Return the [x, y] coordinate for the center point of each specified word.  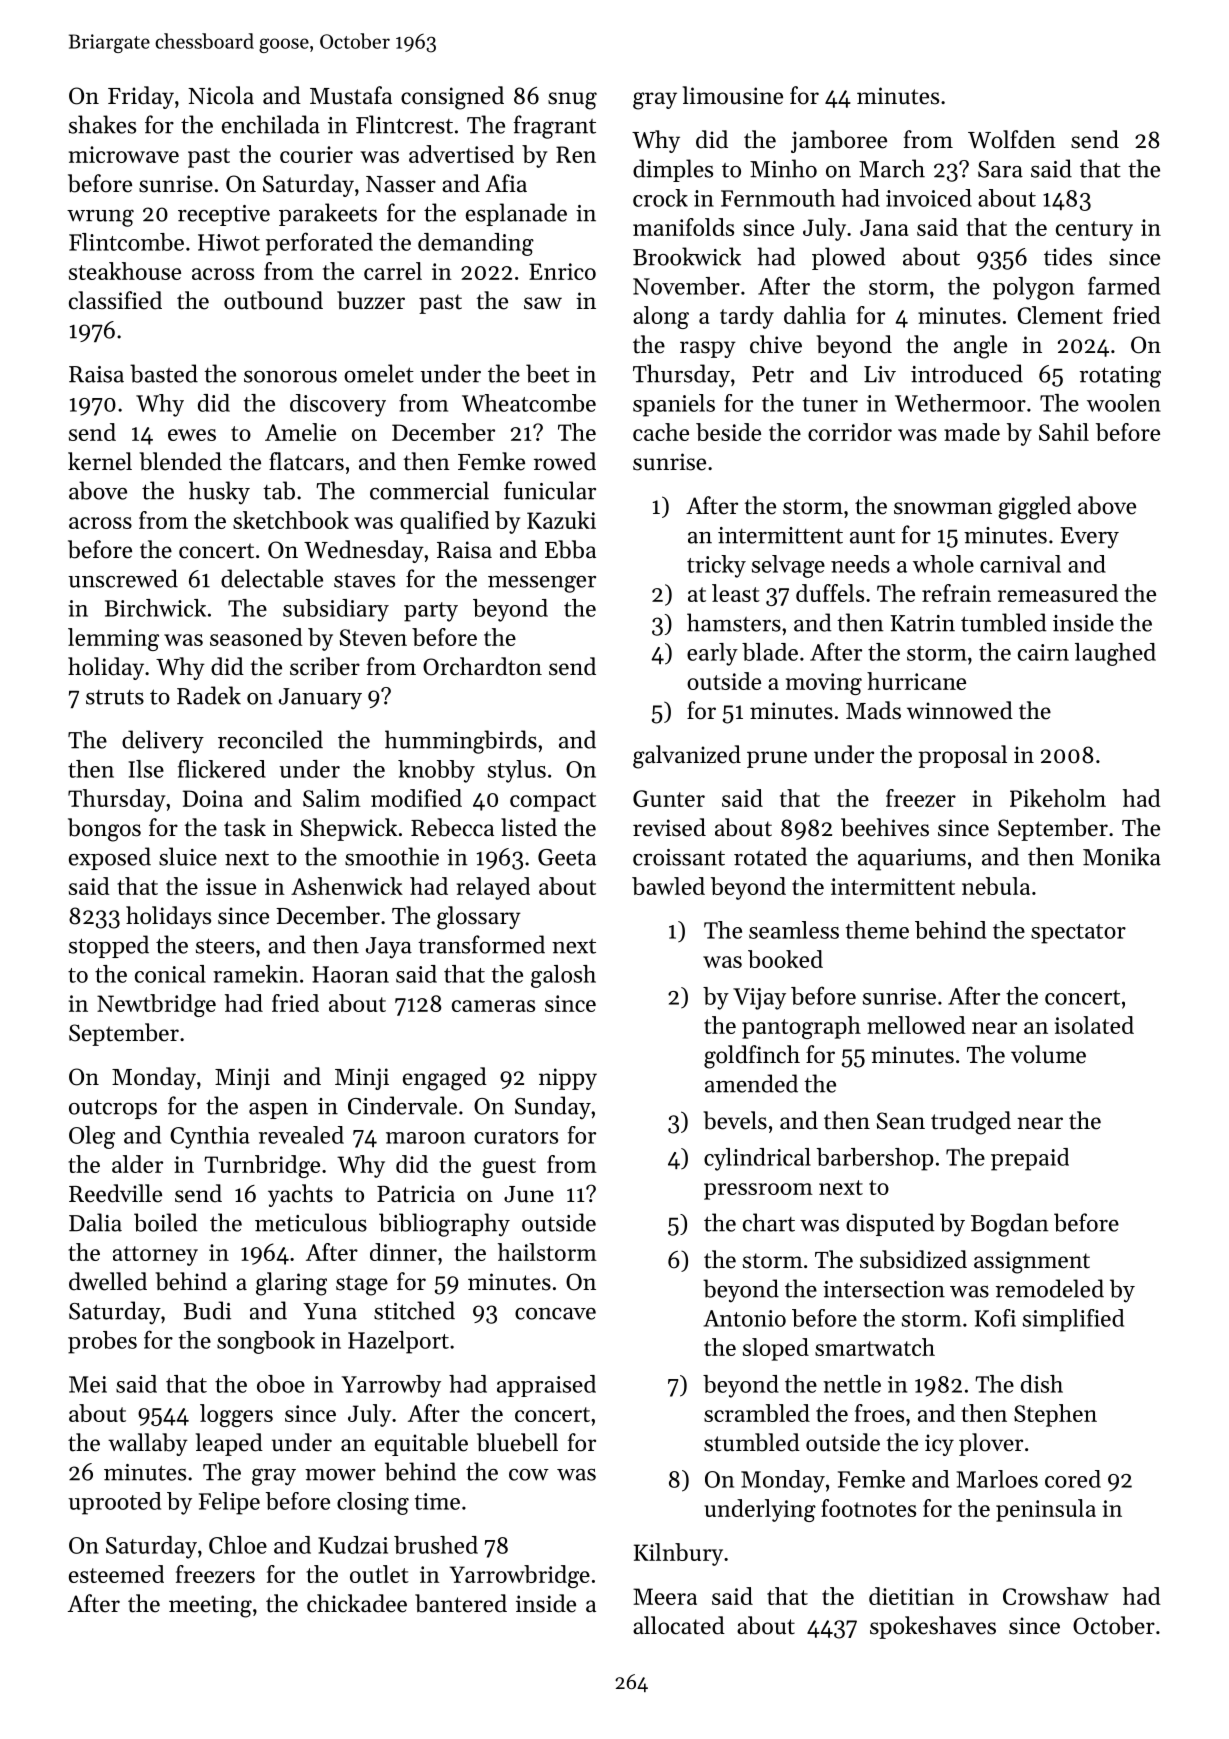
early [712, 654]
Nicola [221, 95]
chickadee [357, 1603]
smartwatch [875, 1347]
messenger [542, 584]
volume [1048, 1054]
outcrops [113, 1109]
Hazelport [398, 1342]
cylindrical [757, 1159]
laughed [1115, 654]
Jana [884, 227]
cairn [1043, 652]
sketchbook [291, 520]
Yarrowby [391, 1386]
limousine [733, 95]
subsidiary [336, 610]
